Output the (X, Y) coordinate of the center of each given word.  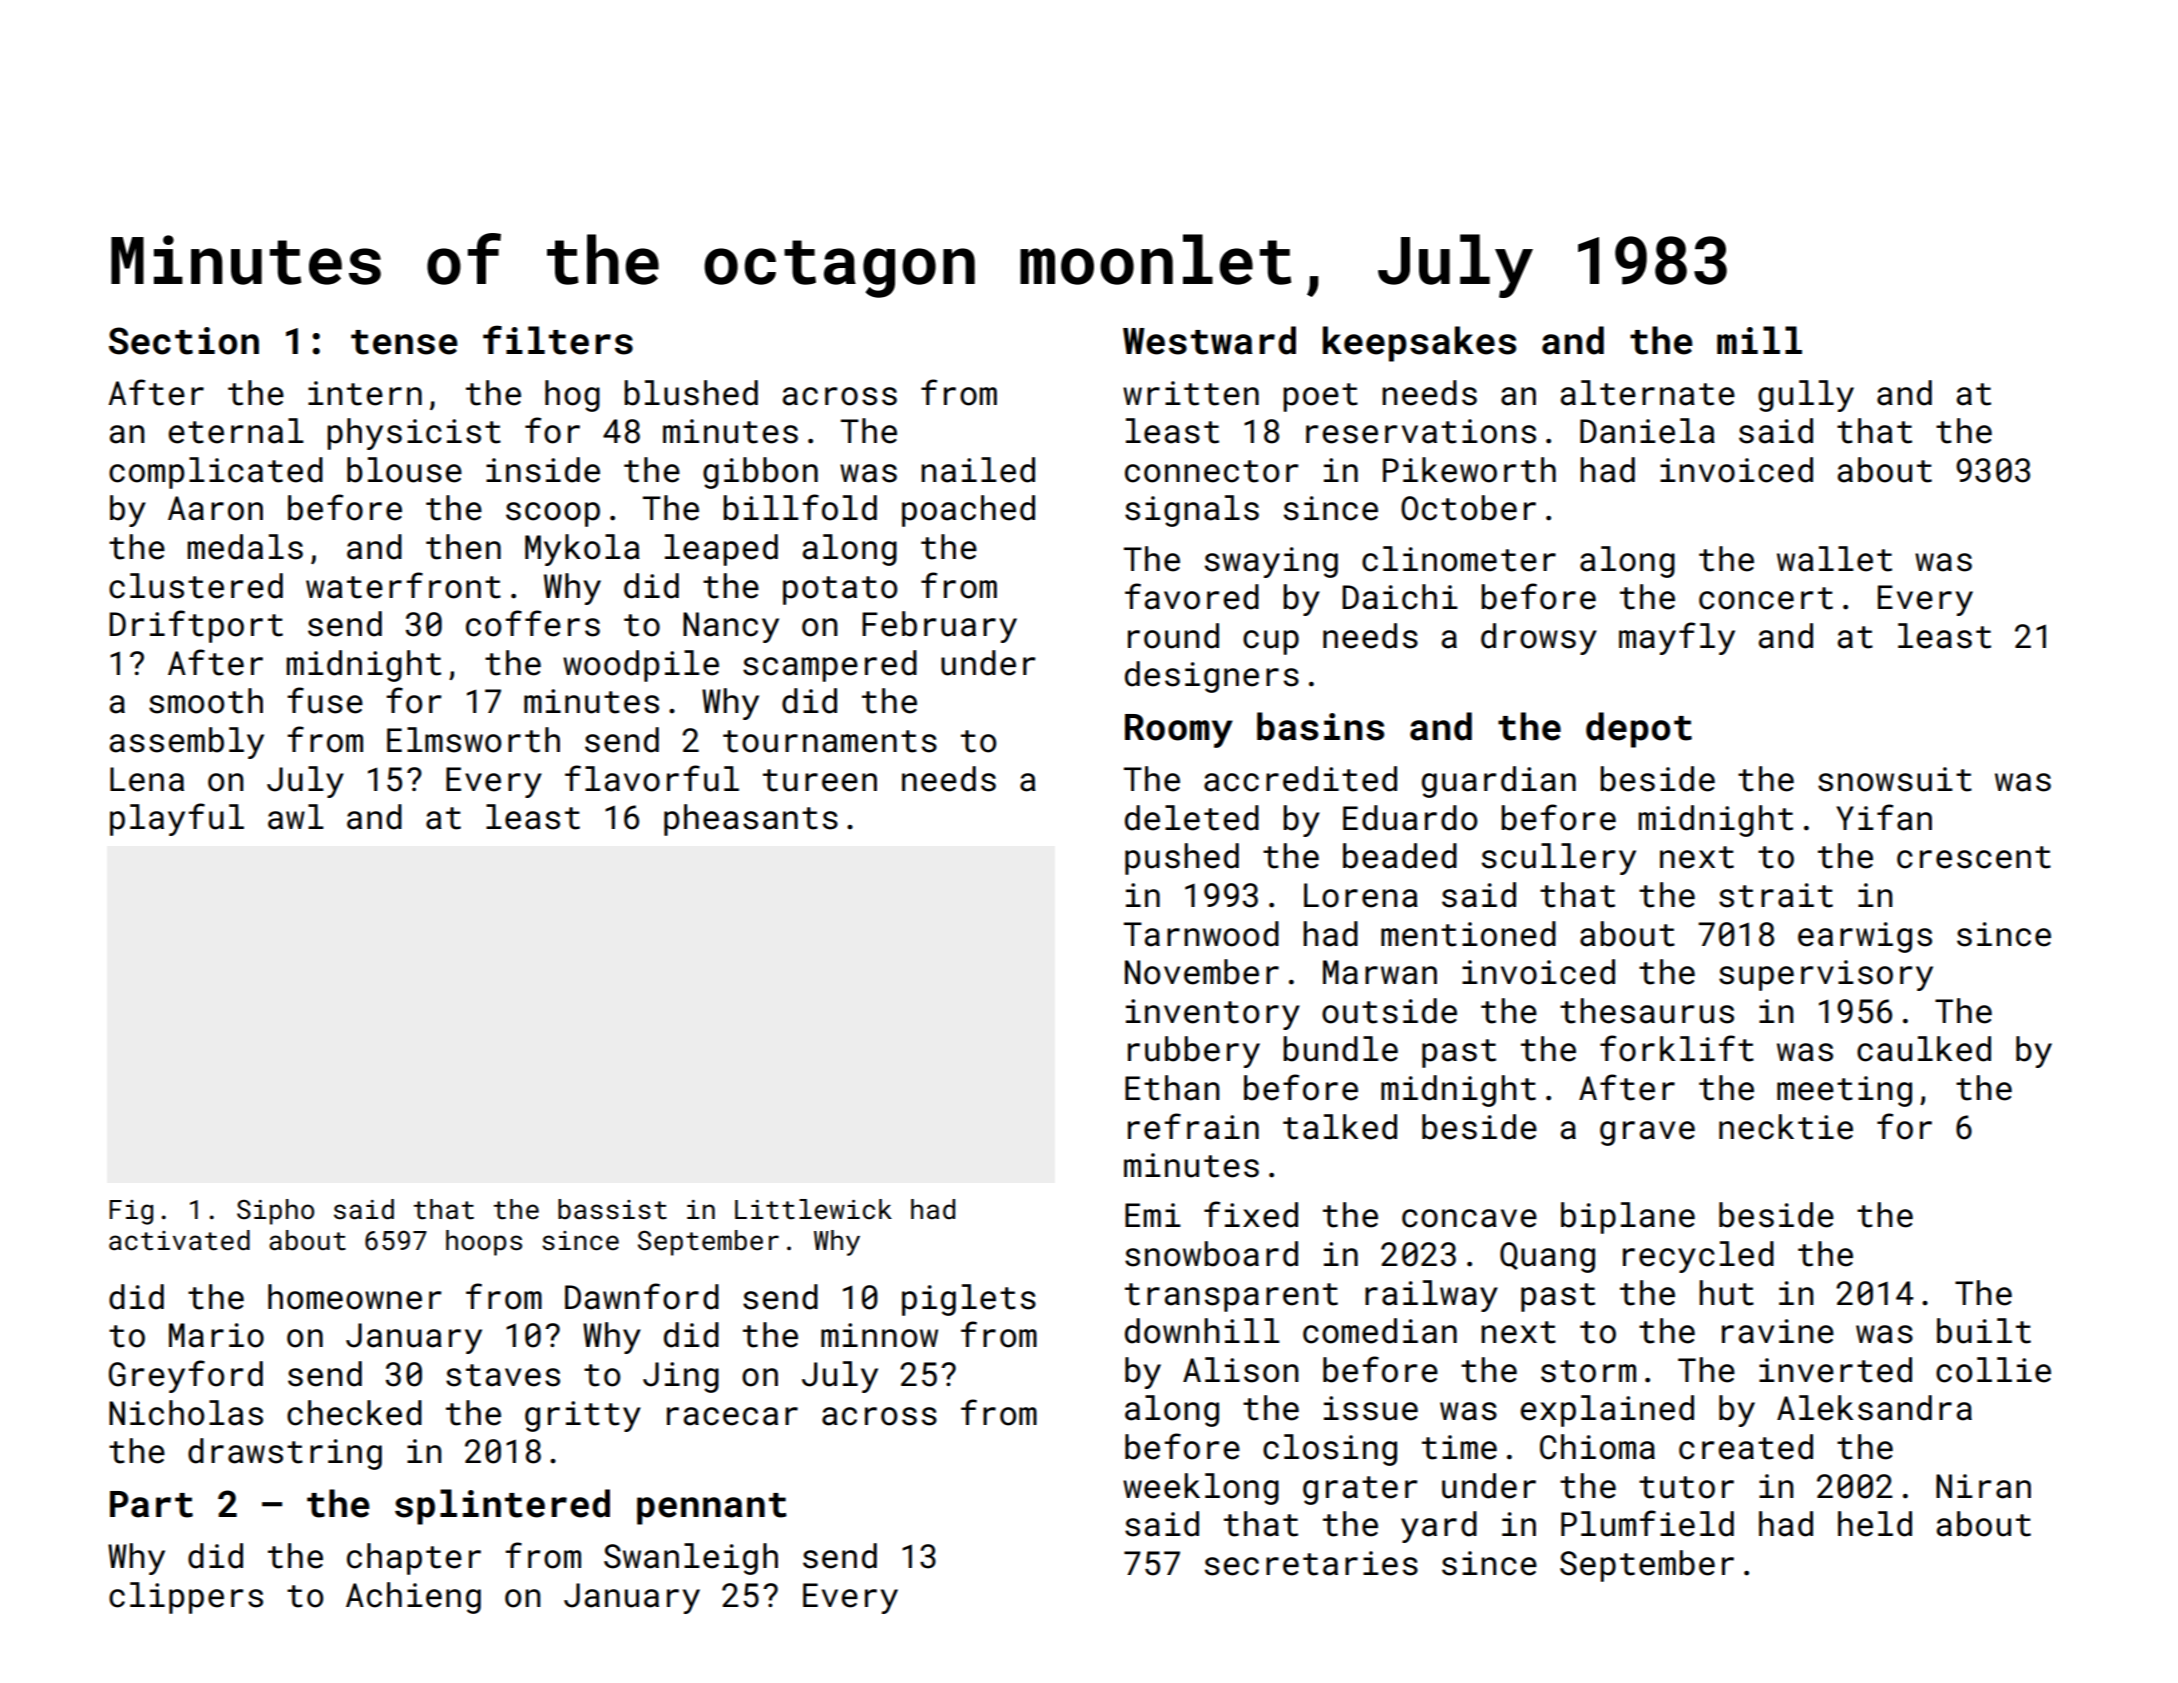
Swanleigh (691, 1559)
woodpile (641, 666)
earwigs (1865, 937)
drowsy (1539, 639)
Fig (131, 1212)
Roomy (1179, 731)
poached (968, 511)
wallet (1834, 559)
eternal (236, 431)
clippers (186, 1598)
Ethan (1172, 1088)
